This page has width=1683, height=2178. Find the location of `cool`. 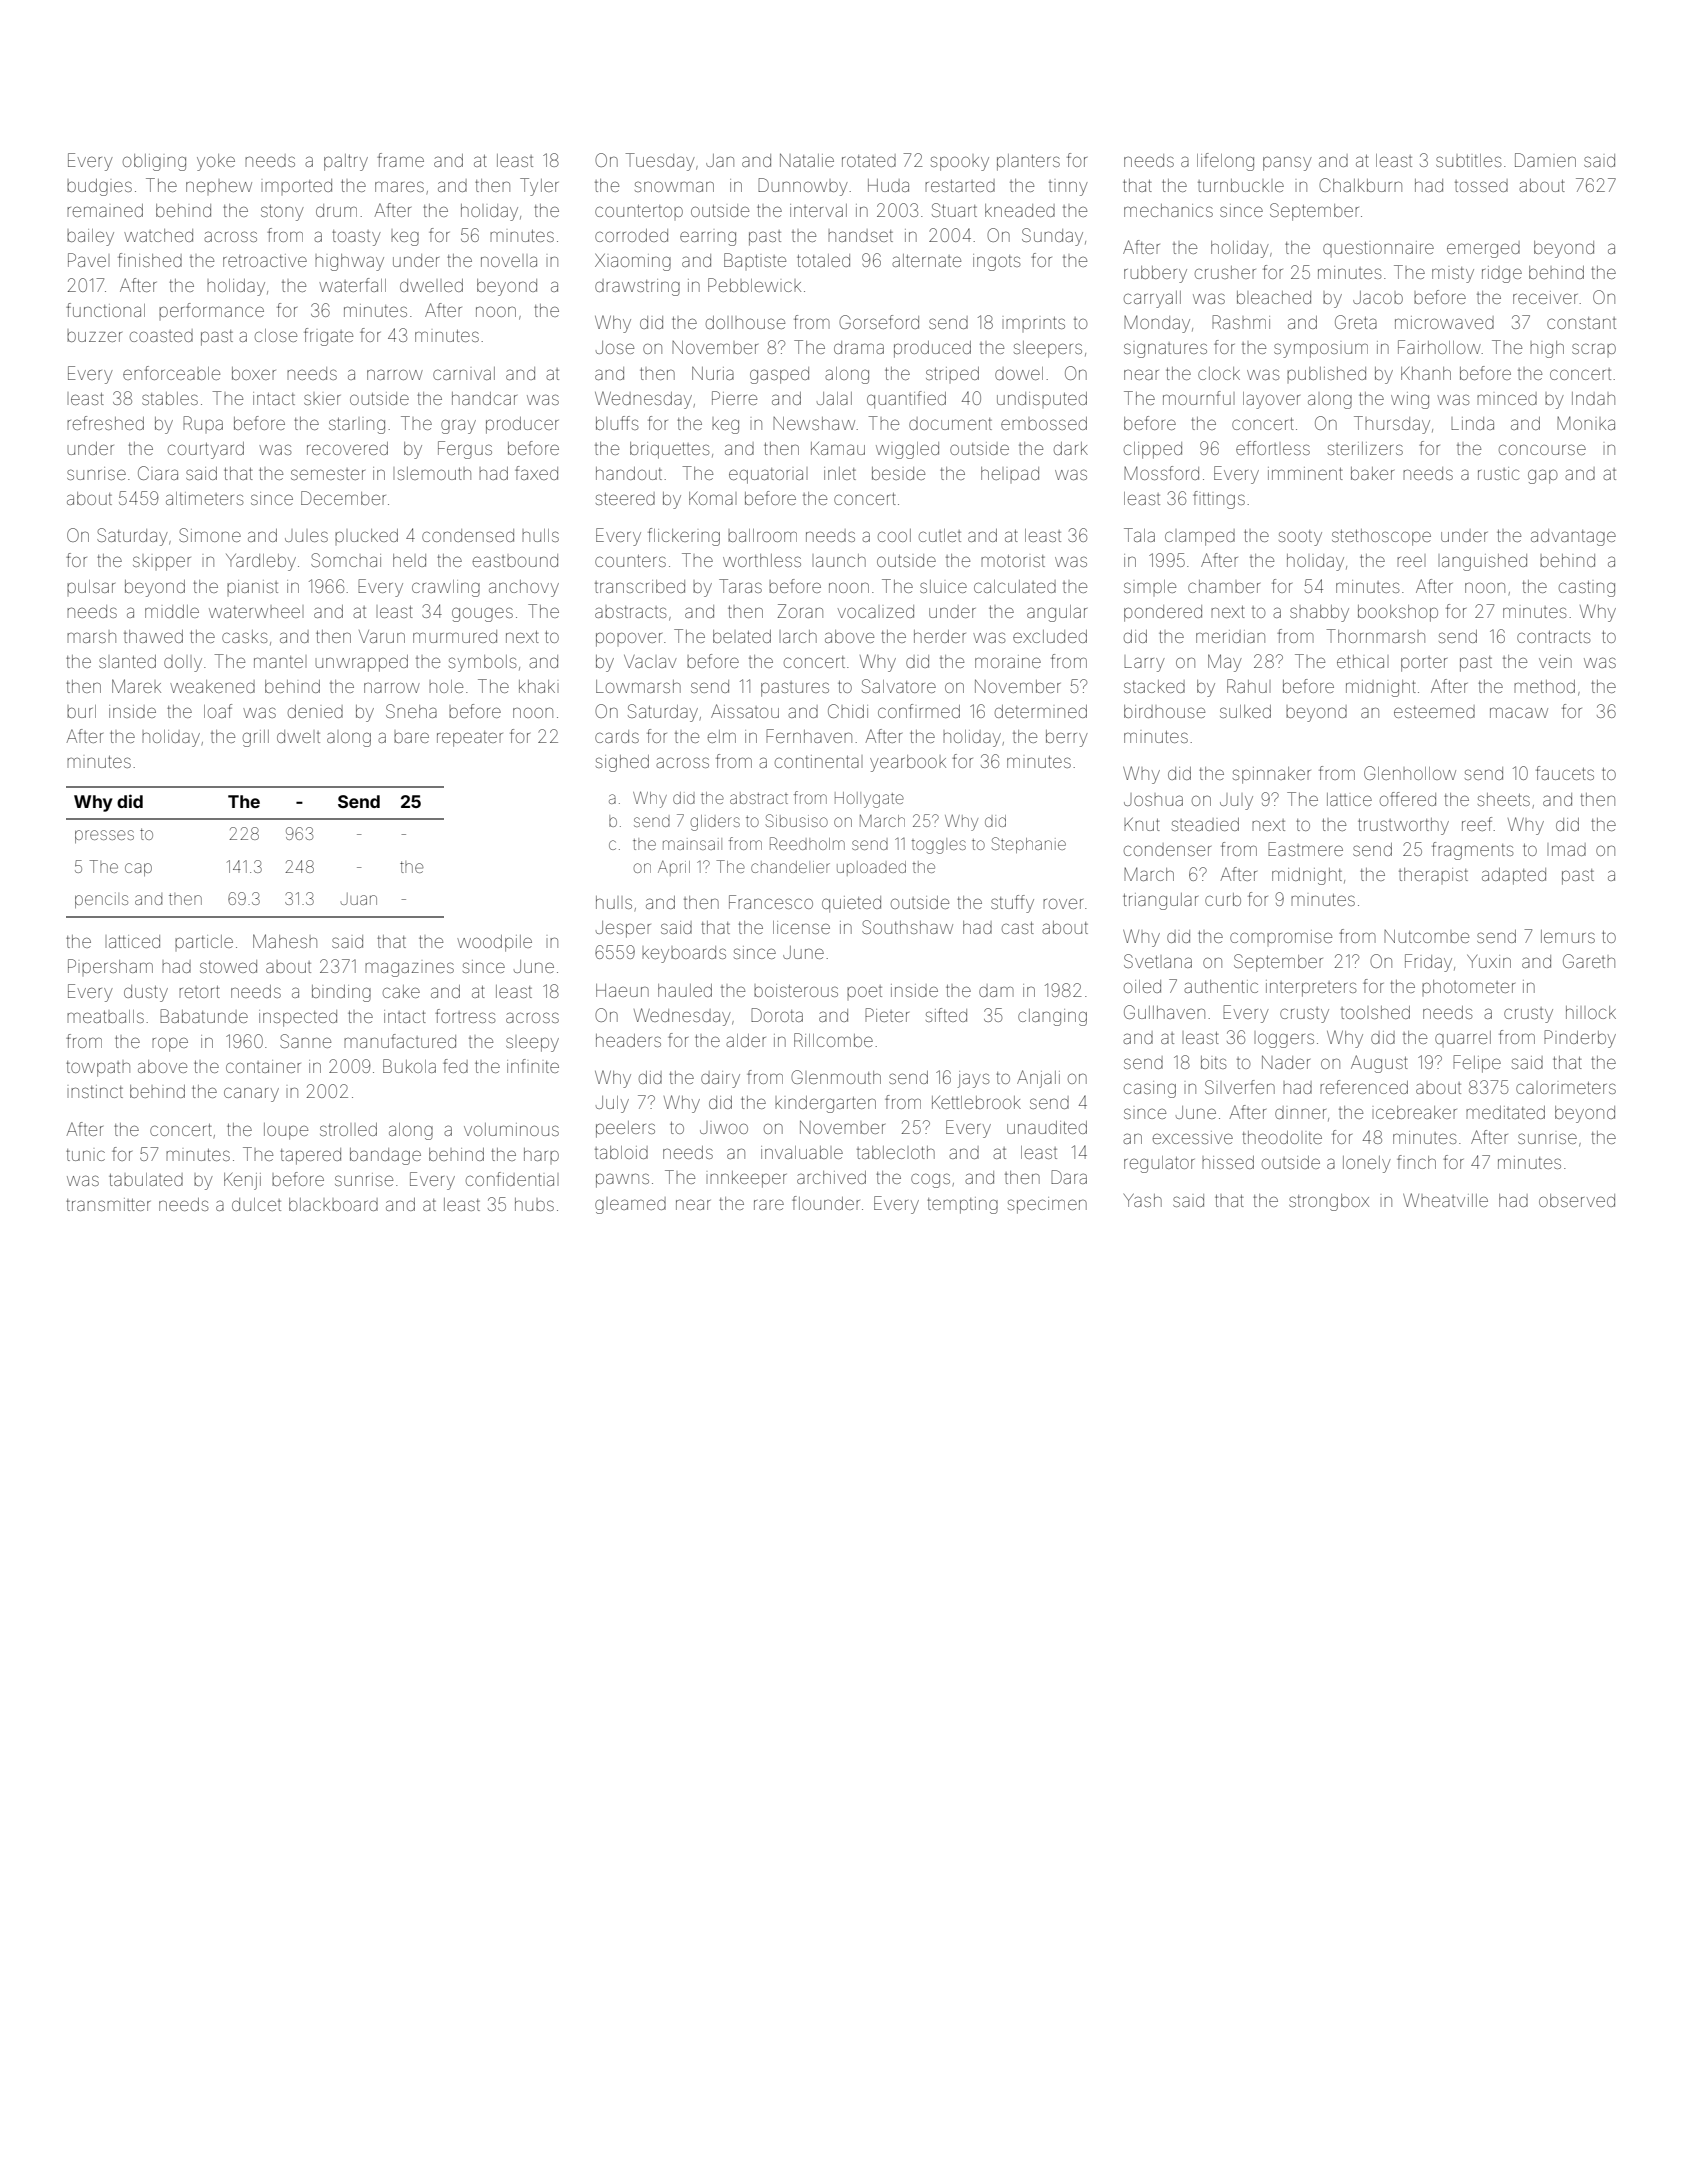

cool is located at coordinates (894, 535).
